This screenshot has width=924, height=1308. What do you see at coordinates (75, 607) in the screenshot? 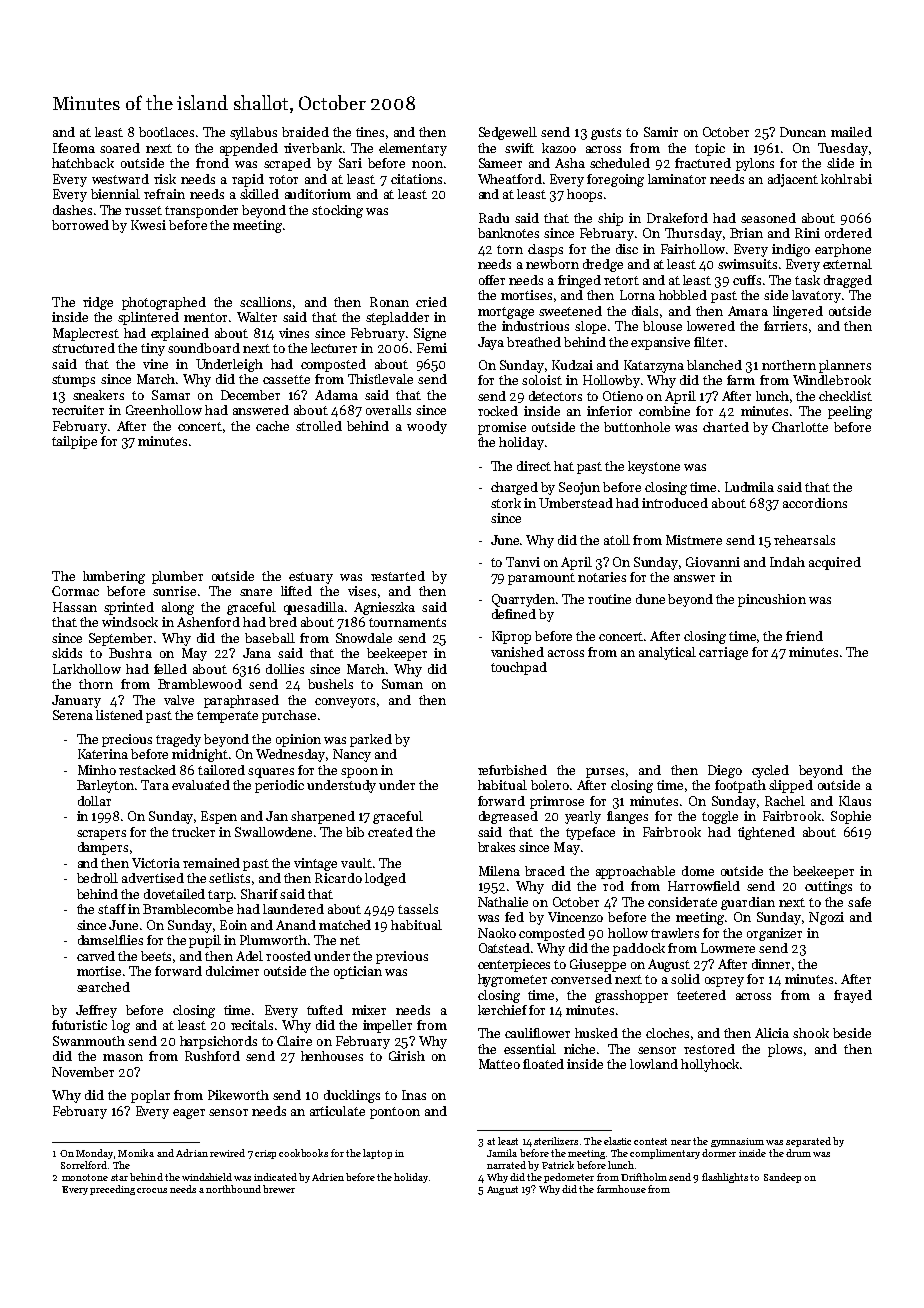
I see `Hassan` at bounding box center [75, 607].
